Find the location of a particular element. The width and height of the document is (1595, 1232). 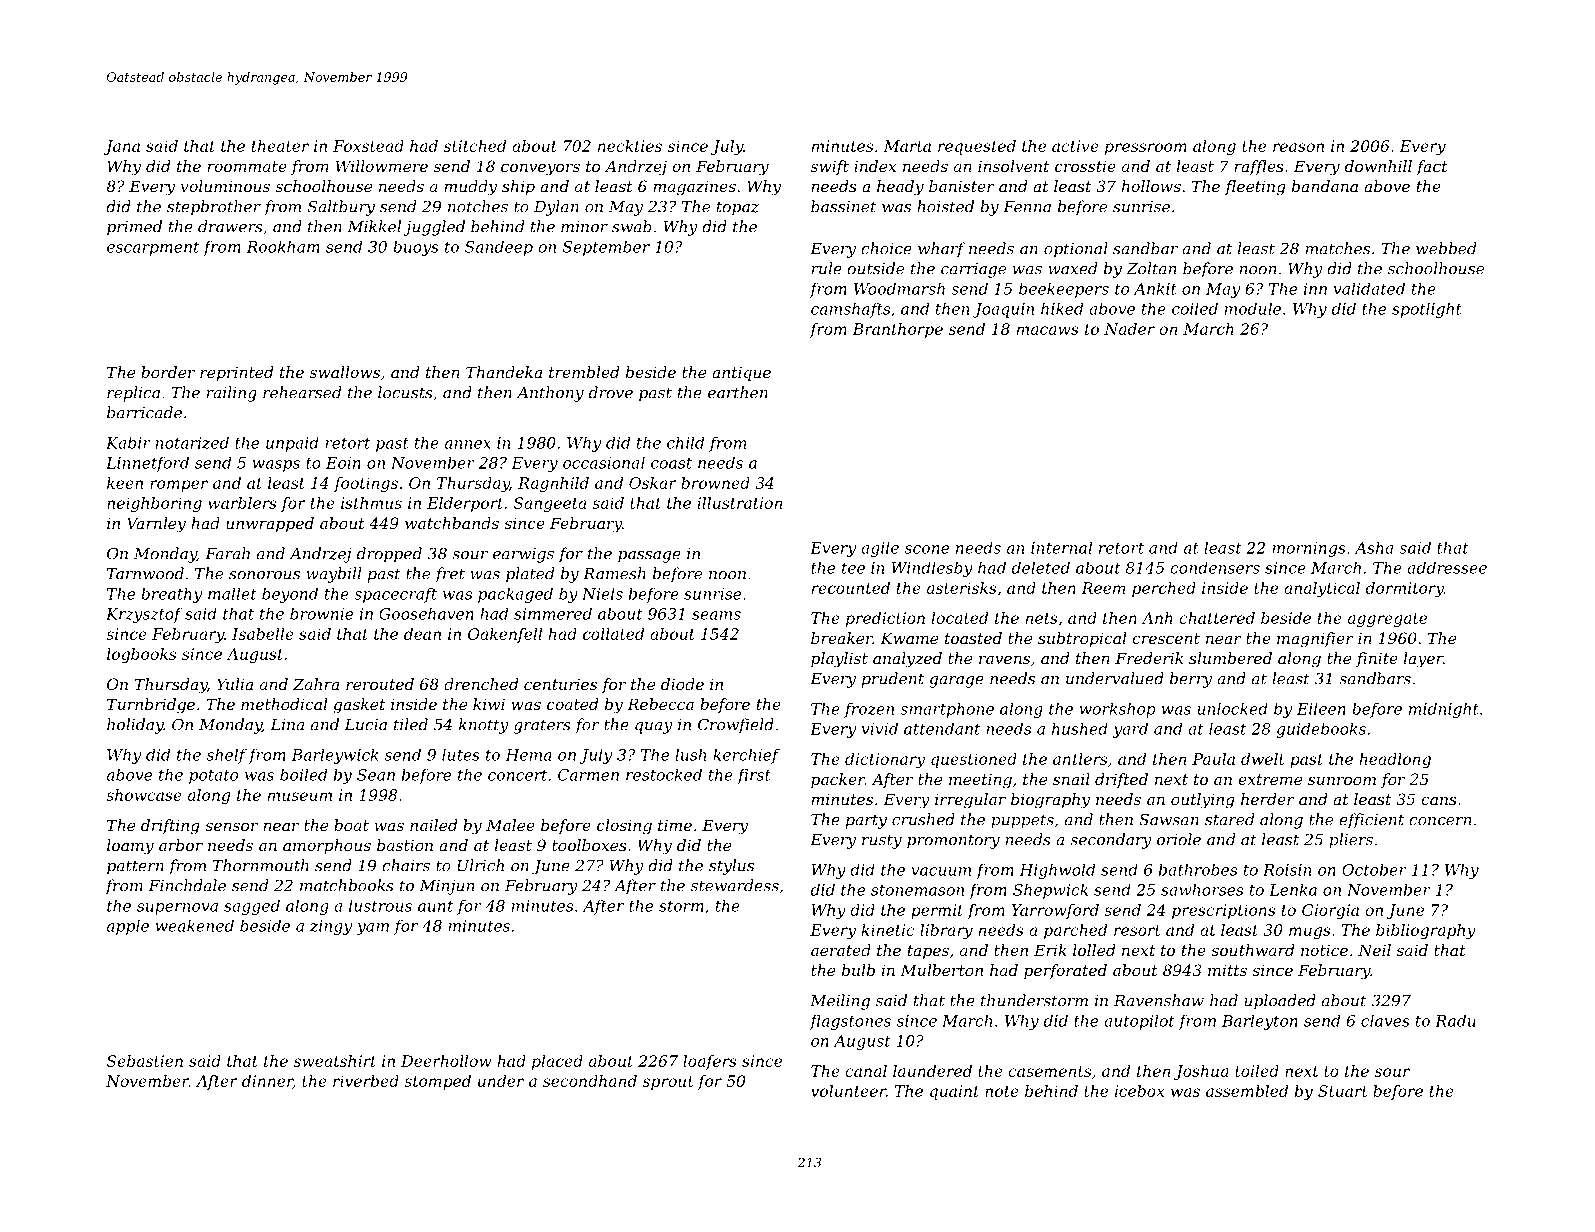

packaged is located at coordinates (515, 595).
